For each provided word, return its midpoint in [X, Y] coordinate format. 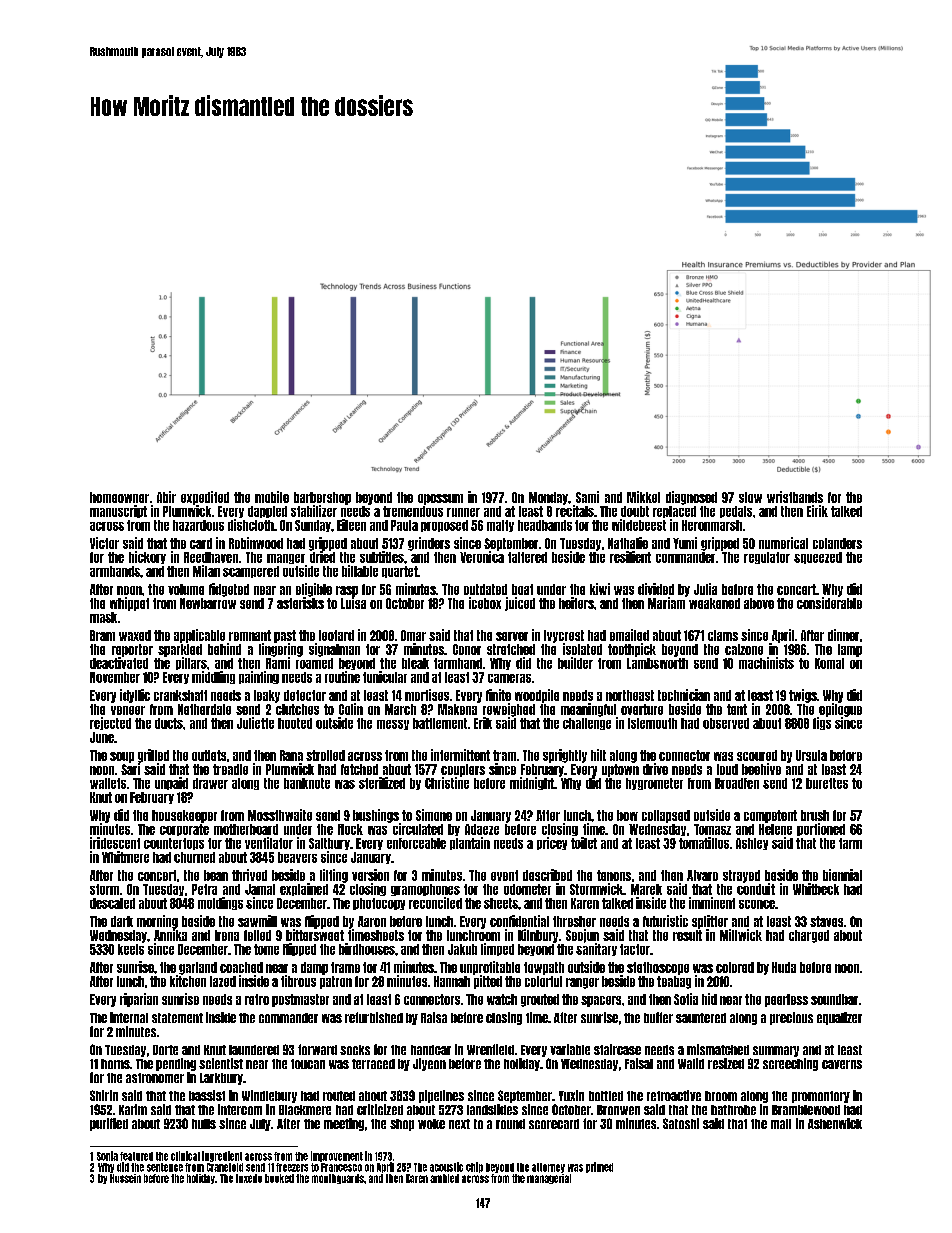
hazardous [198, 525]
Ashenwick [835, 1123]
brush [815, 815]
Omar [413, 635]
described [547, 875]
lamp [850, 650]
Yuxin [571, 1095]
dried [322, 557]
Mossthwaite [280, 815]
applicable [199, 636]
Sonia [107, 1156]
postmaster [300, 1000]
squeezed [818, 558]
